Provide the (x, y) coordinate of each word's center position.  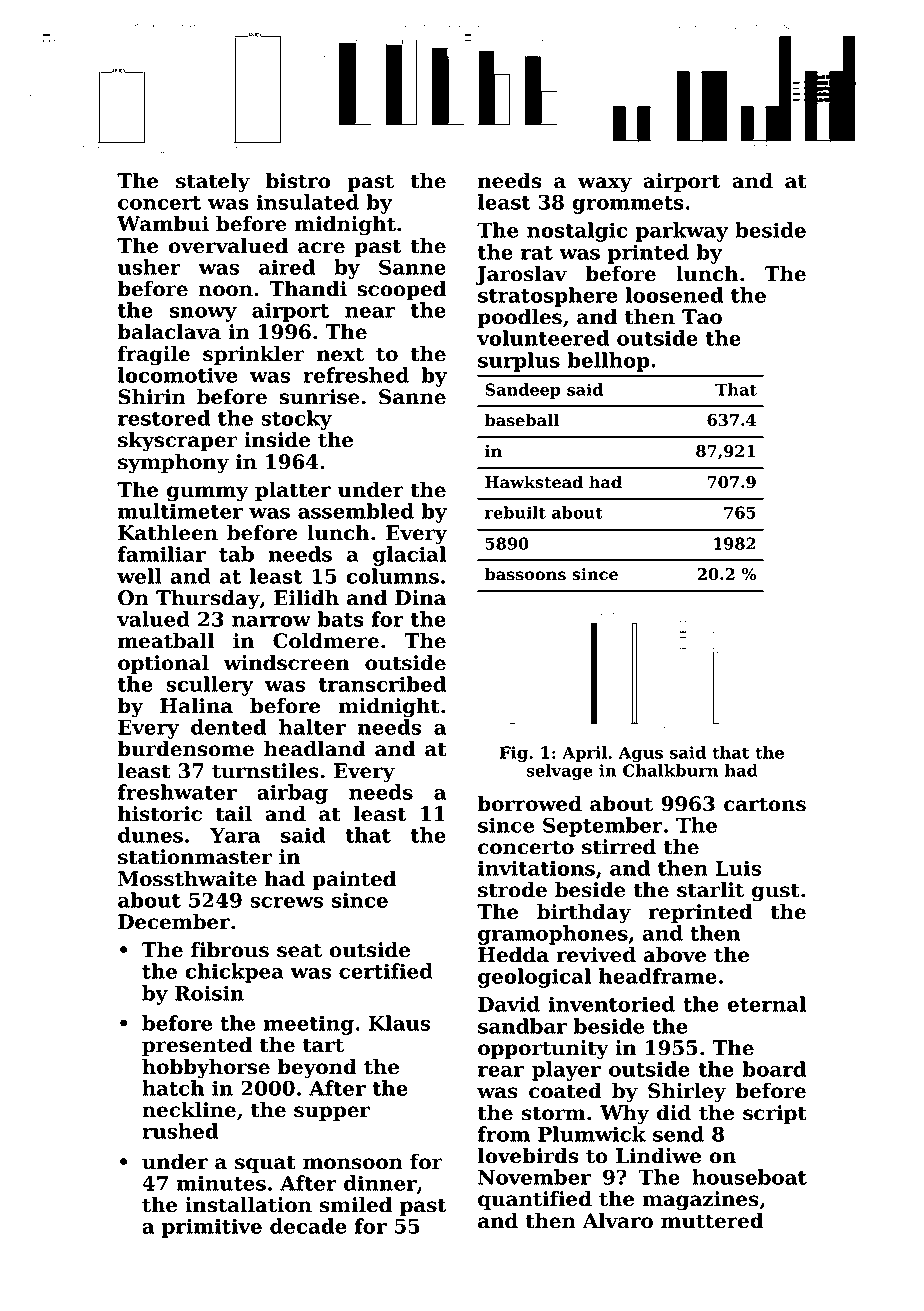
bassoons (525, 574)
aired (287, 267)
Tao (702, 317)
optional (163, 664)
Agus (640, 754)
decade (308, 1226)
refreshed (356, 375)
